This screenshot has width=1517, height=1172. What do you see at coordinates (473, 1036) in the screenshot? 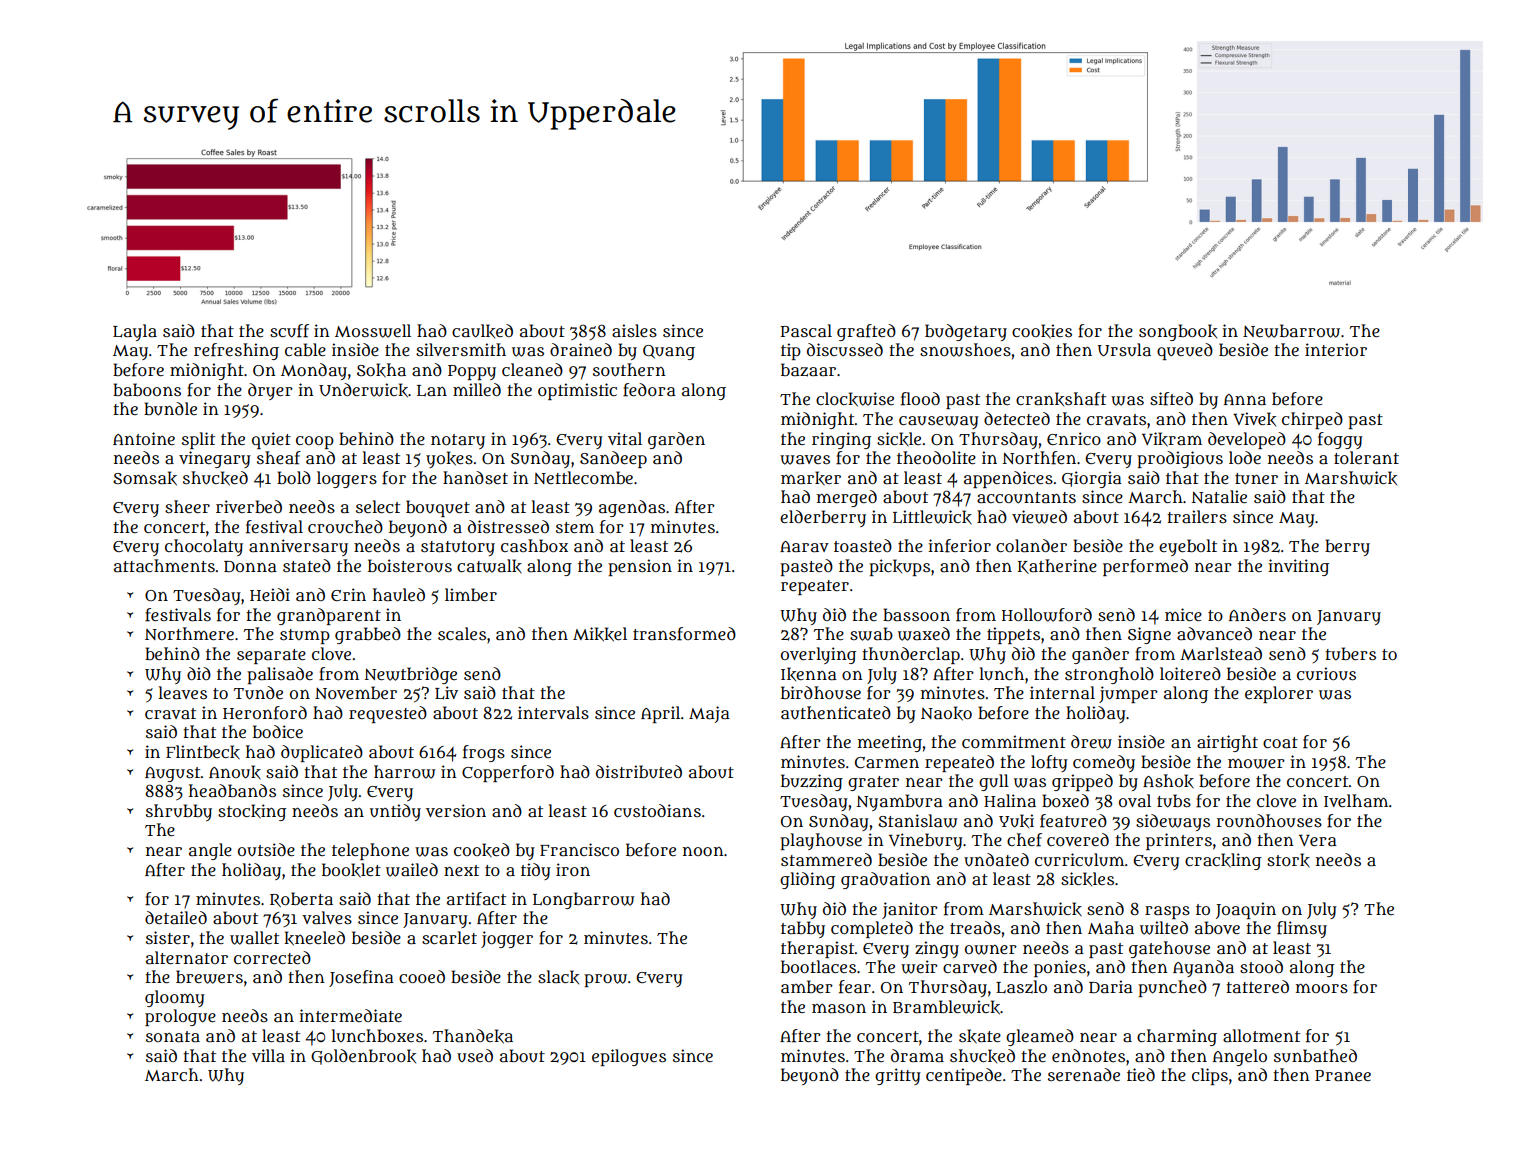
I see `Thandeka` at bounding box center [473, 1036].
